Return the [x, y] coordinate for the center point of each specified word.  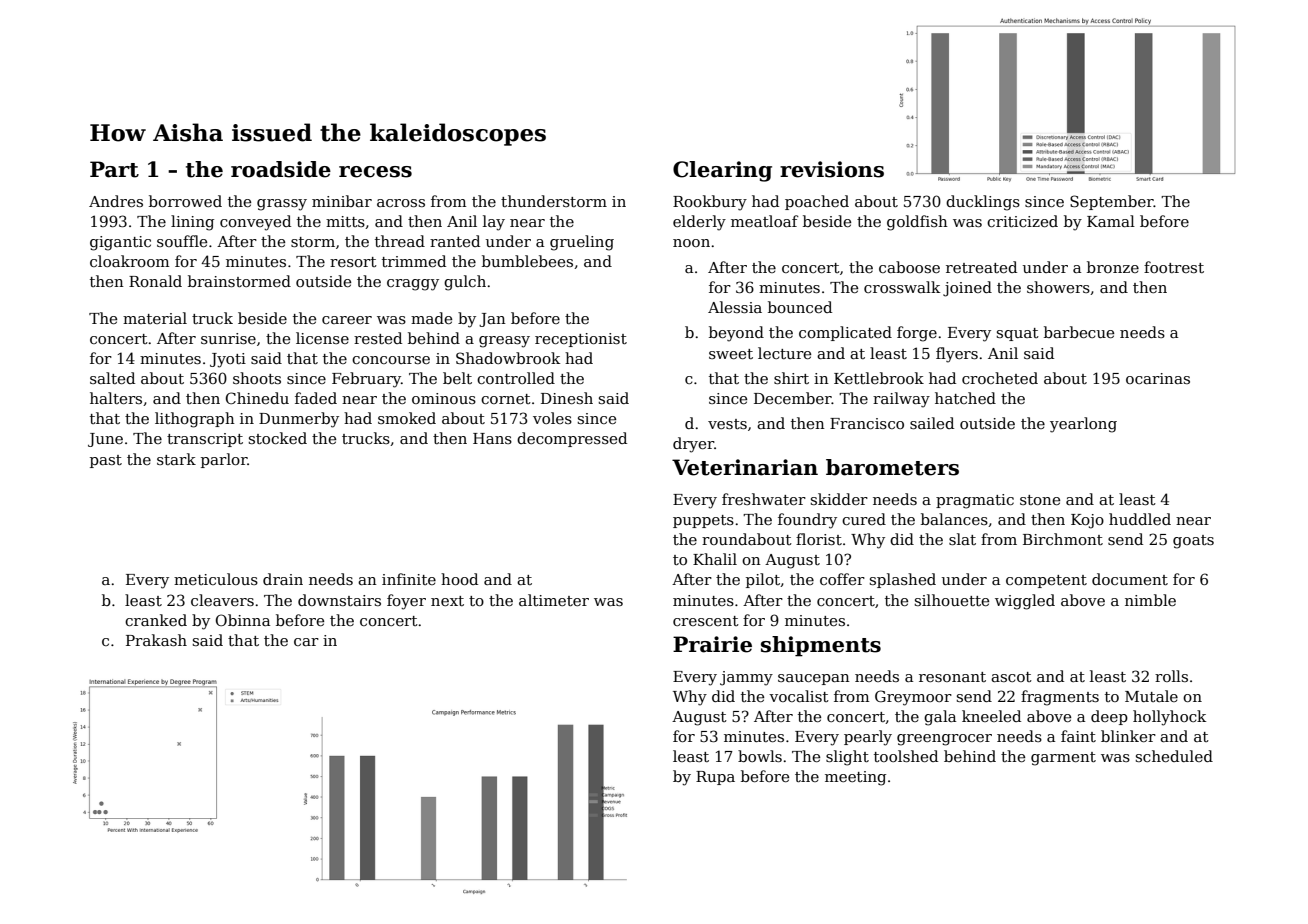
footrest [1174, 267]
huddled [1140, 519]
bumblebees [527, 261]
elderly [699, 223]
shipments [821, 646]
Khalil [715, 559]
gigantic [120, 243]
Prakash [156, 640]
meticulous [216, 579]
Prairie [712, 644]
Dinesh [567, 398]
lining [192, 223]
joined [967, 289]
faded [316, 398]
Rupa [715, 778]
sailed [932, 423]
